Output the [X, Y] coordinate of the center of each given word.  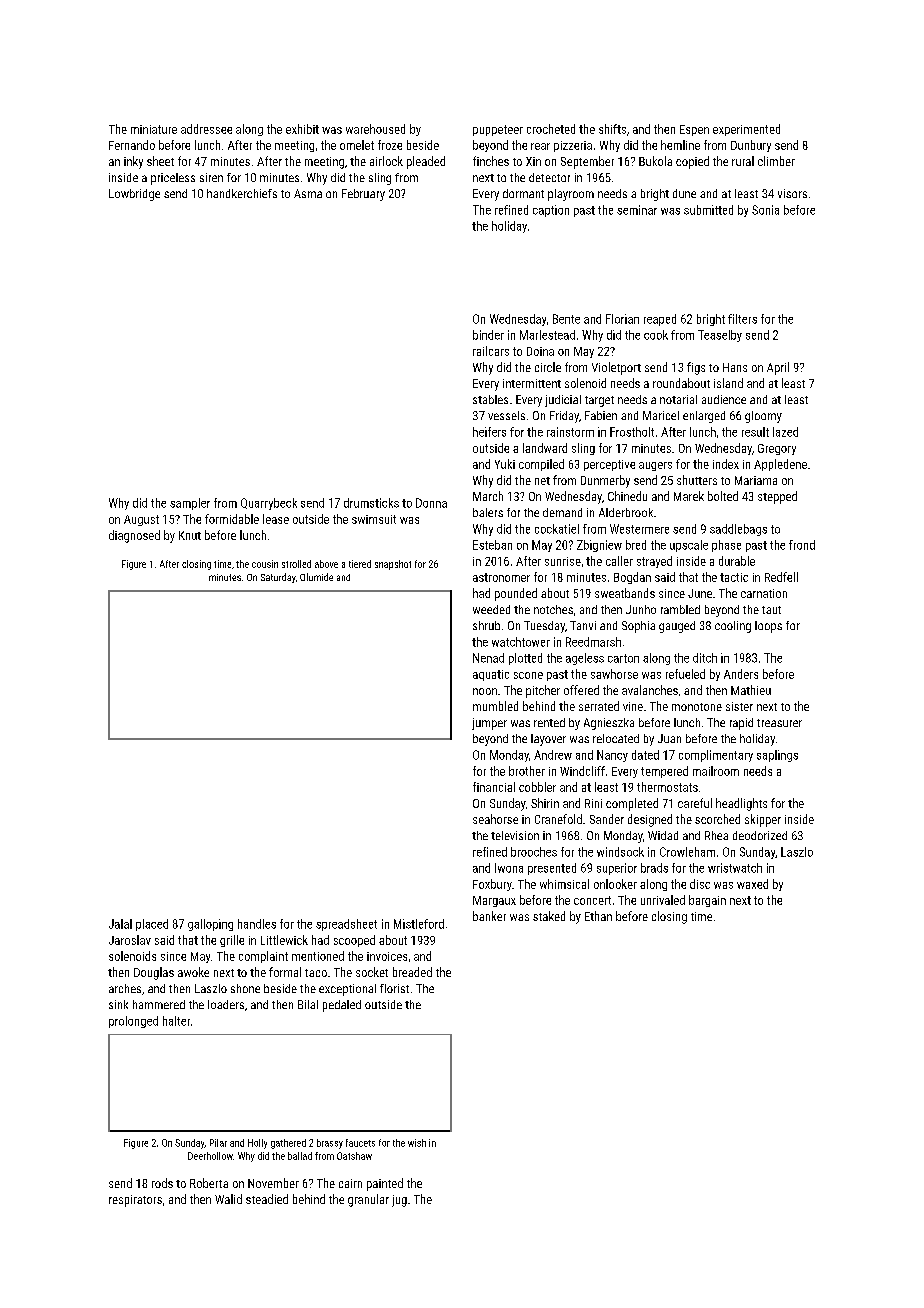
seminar [637, 210]
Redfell [781, 577]
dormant [523, 193]
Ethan [598, 916]
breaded [412, 972]
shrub [486, 625]
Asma [308, 193]
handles [257, 924]
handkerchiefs [242, 193]
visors [792, 193]
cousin [265, 564]
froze [390, 145]
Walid [228, 1199]
